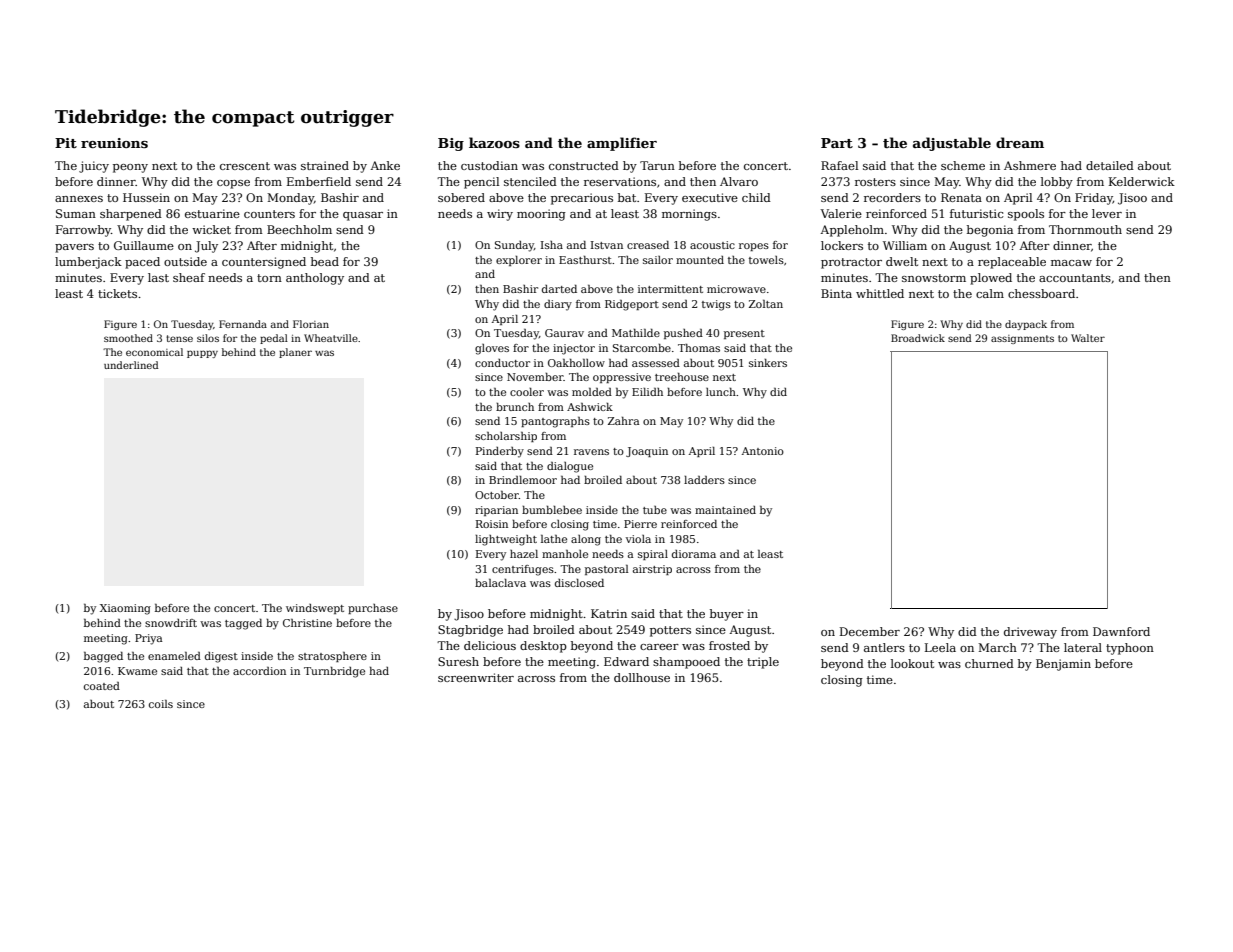 The height and width of the screenshot is (952, 1233). Describe the element at coordinates (1088, 338) in the screenshot. I see `Walter` at that location.
